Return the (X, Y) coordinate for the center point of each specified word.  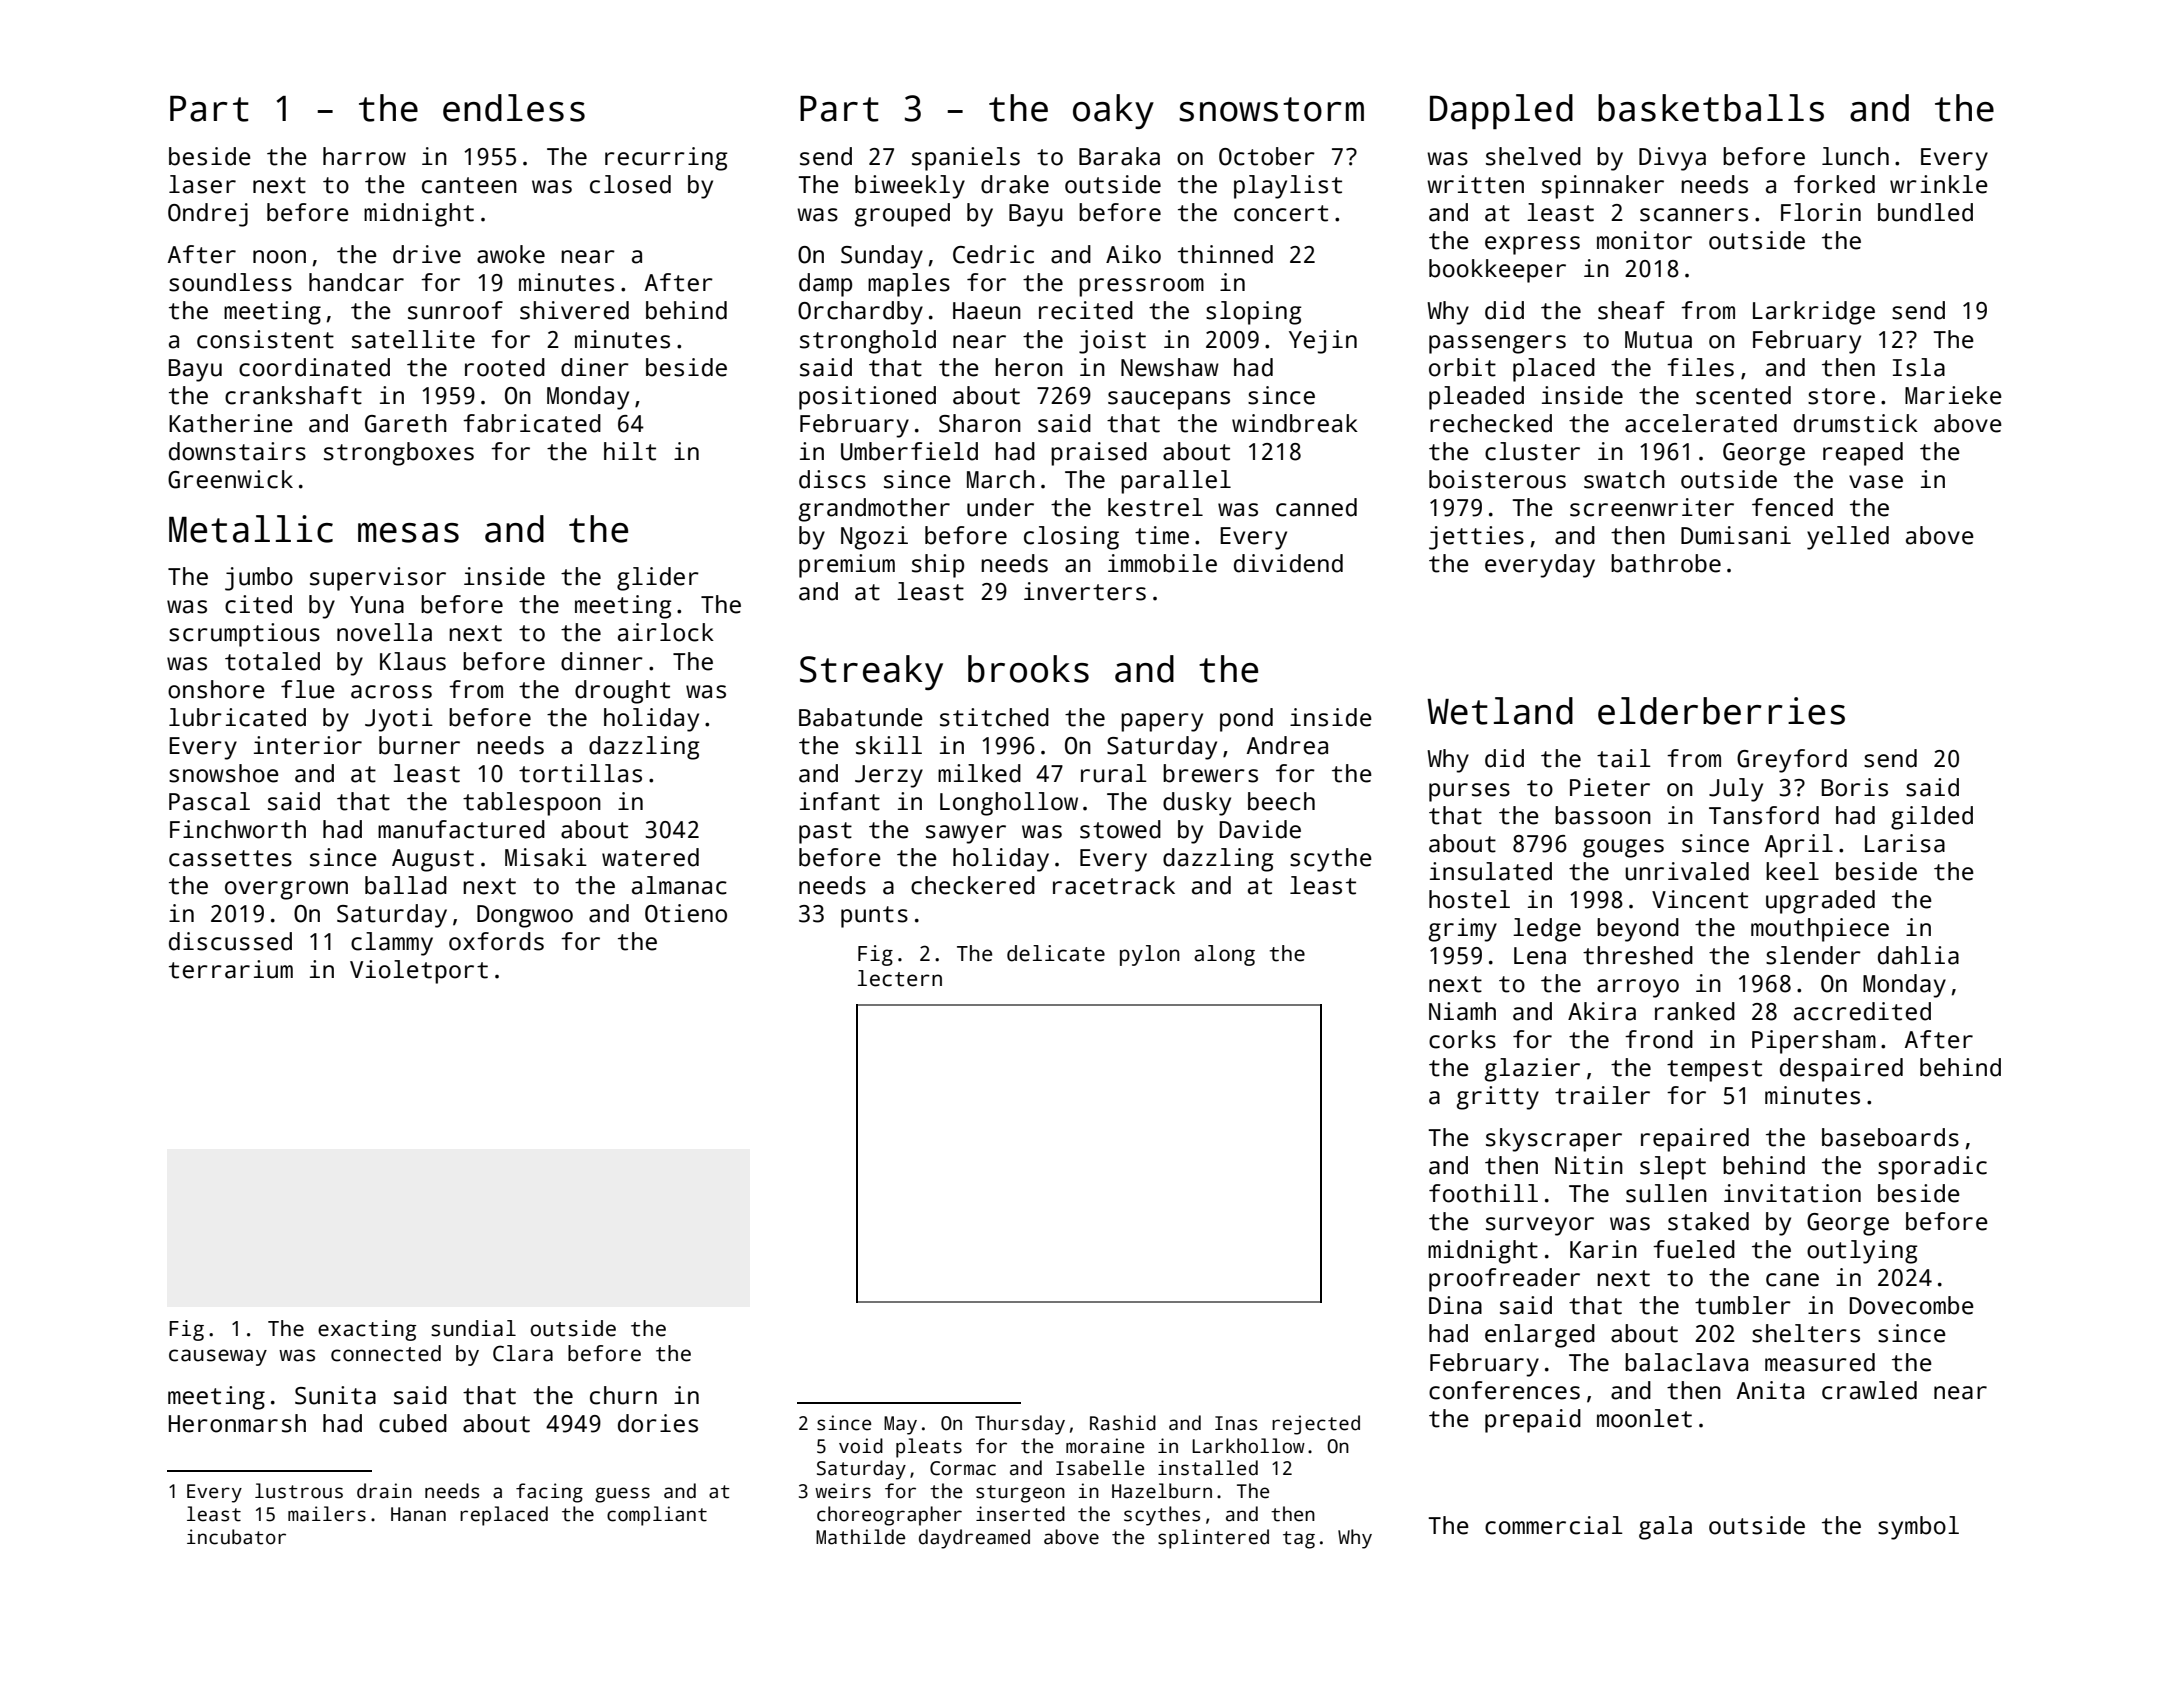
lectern (900, 978)
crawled (1869, 1390)
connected (386, 1353)
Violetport (419, 972)
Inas (1236, 1423)
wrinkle (1939, 184)
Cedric (993, 254)
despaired (1841, 1070)
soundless (230, 282)
